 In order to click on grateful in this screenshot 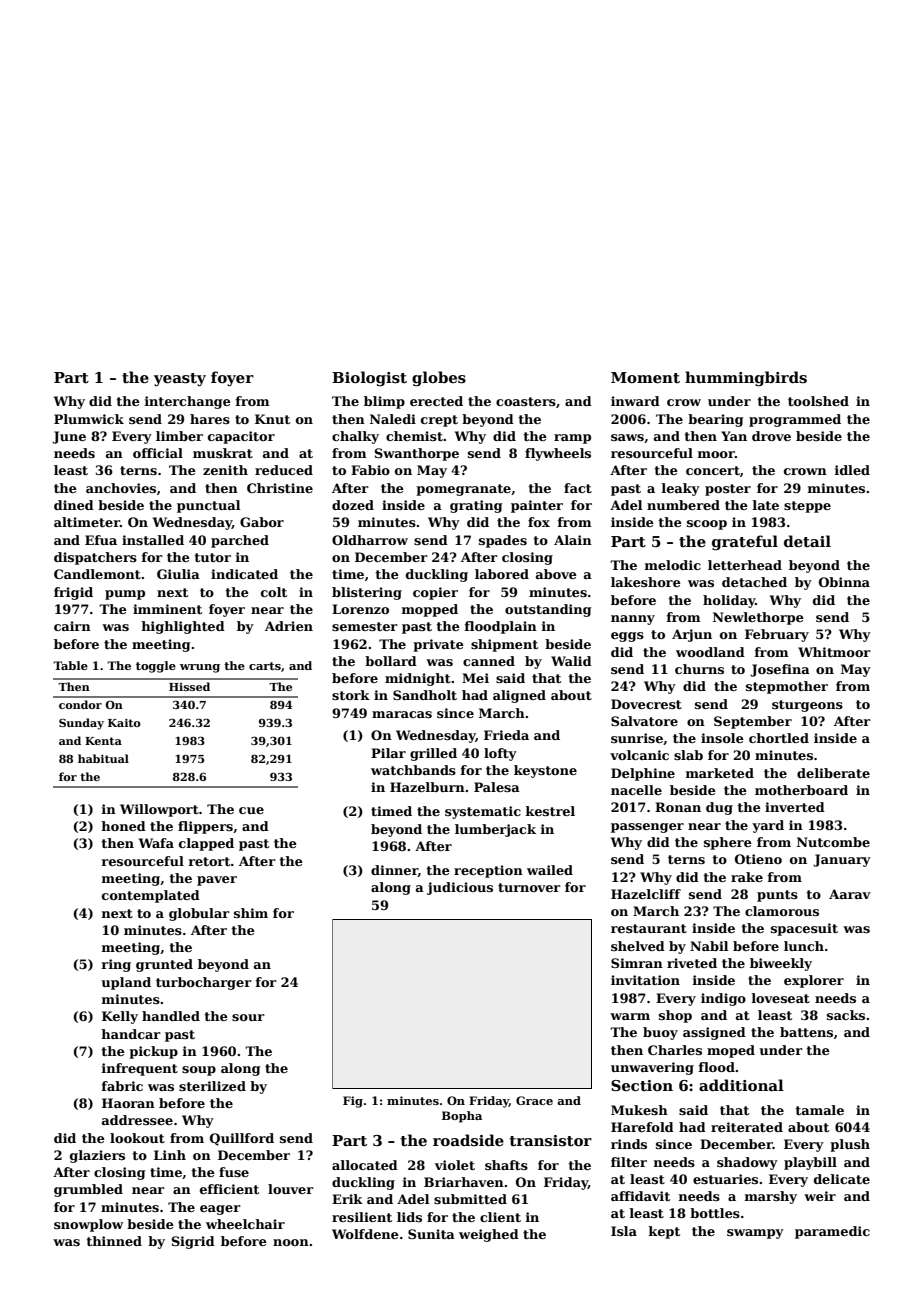, I will do `click(745, 542)`.
